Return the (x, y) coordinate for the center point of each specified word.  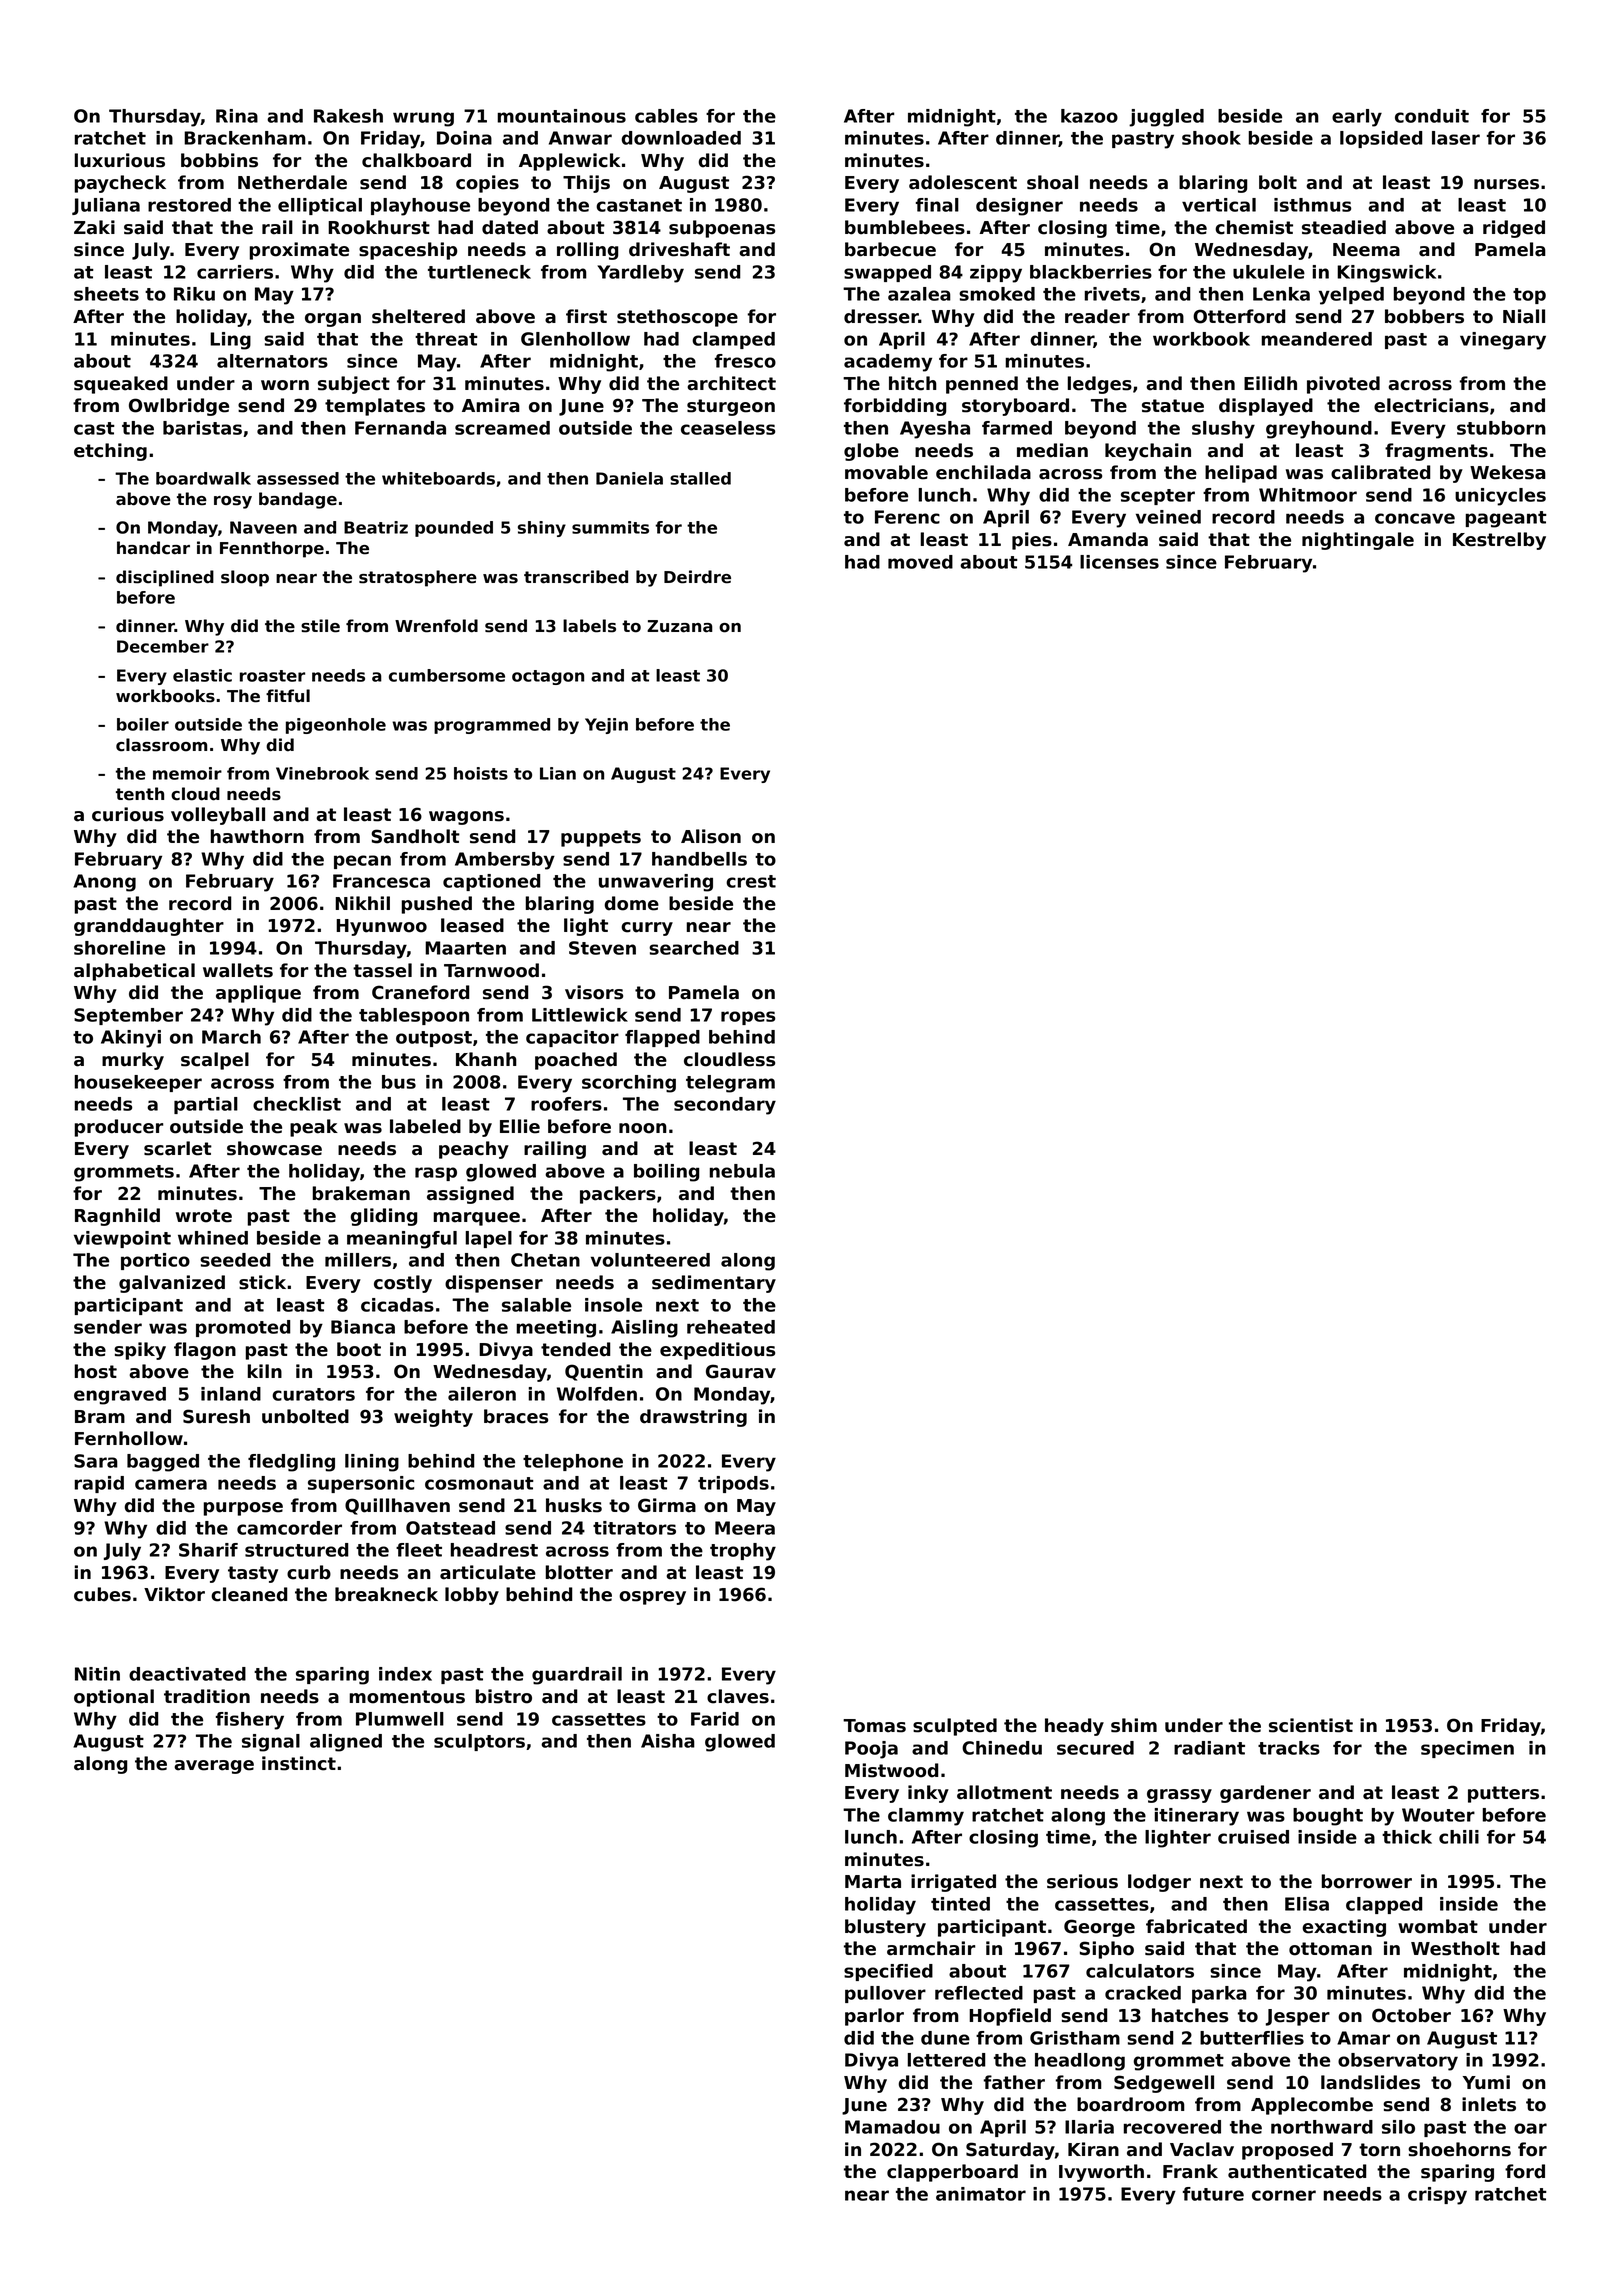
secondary (725, 1106)
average (214, 1767)
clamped (733, 340)
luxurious (120, 160)
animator (981, 2194)
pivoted (1343, 385)
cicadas (397, 1305)
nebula (742, 1171)
